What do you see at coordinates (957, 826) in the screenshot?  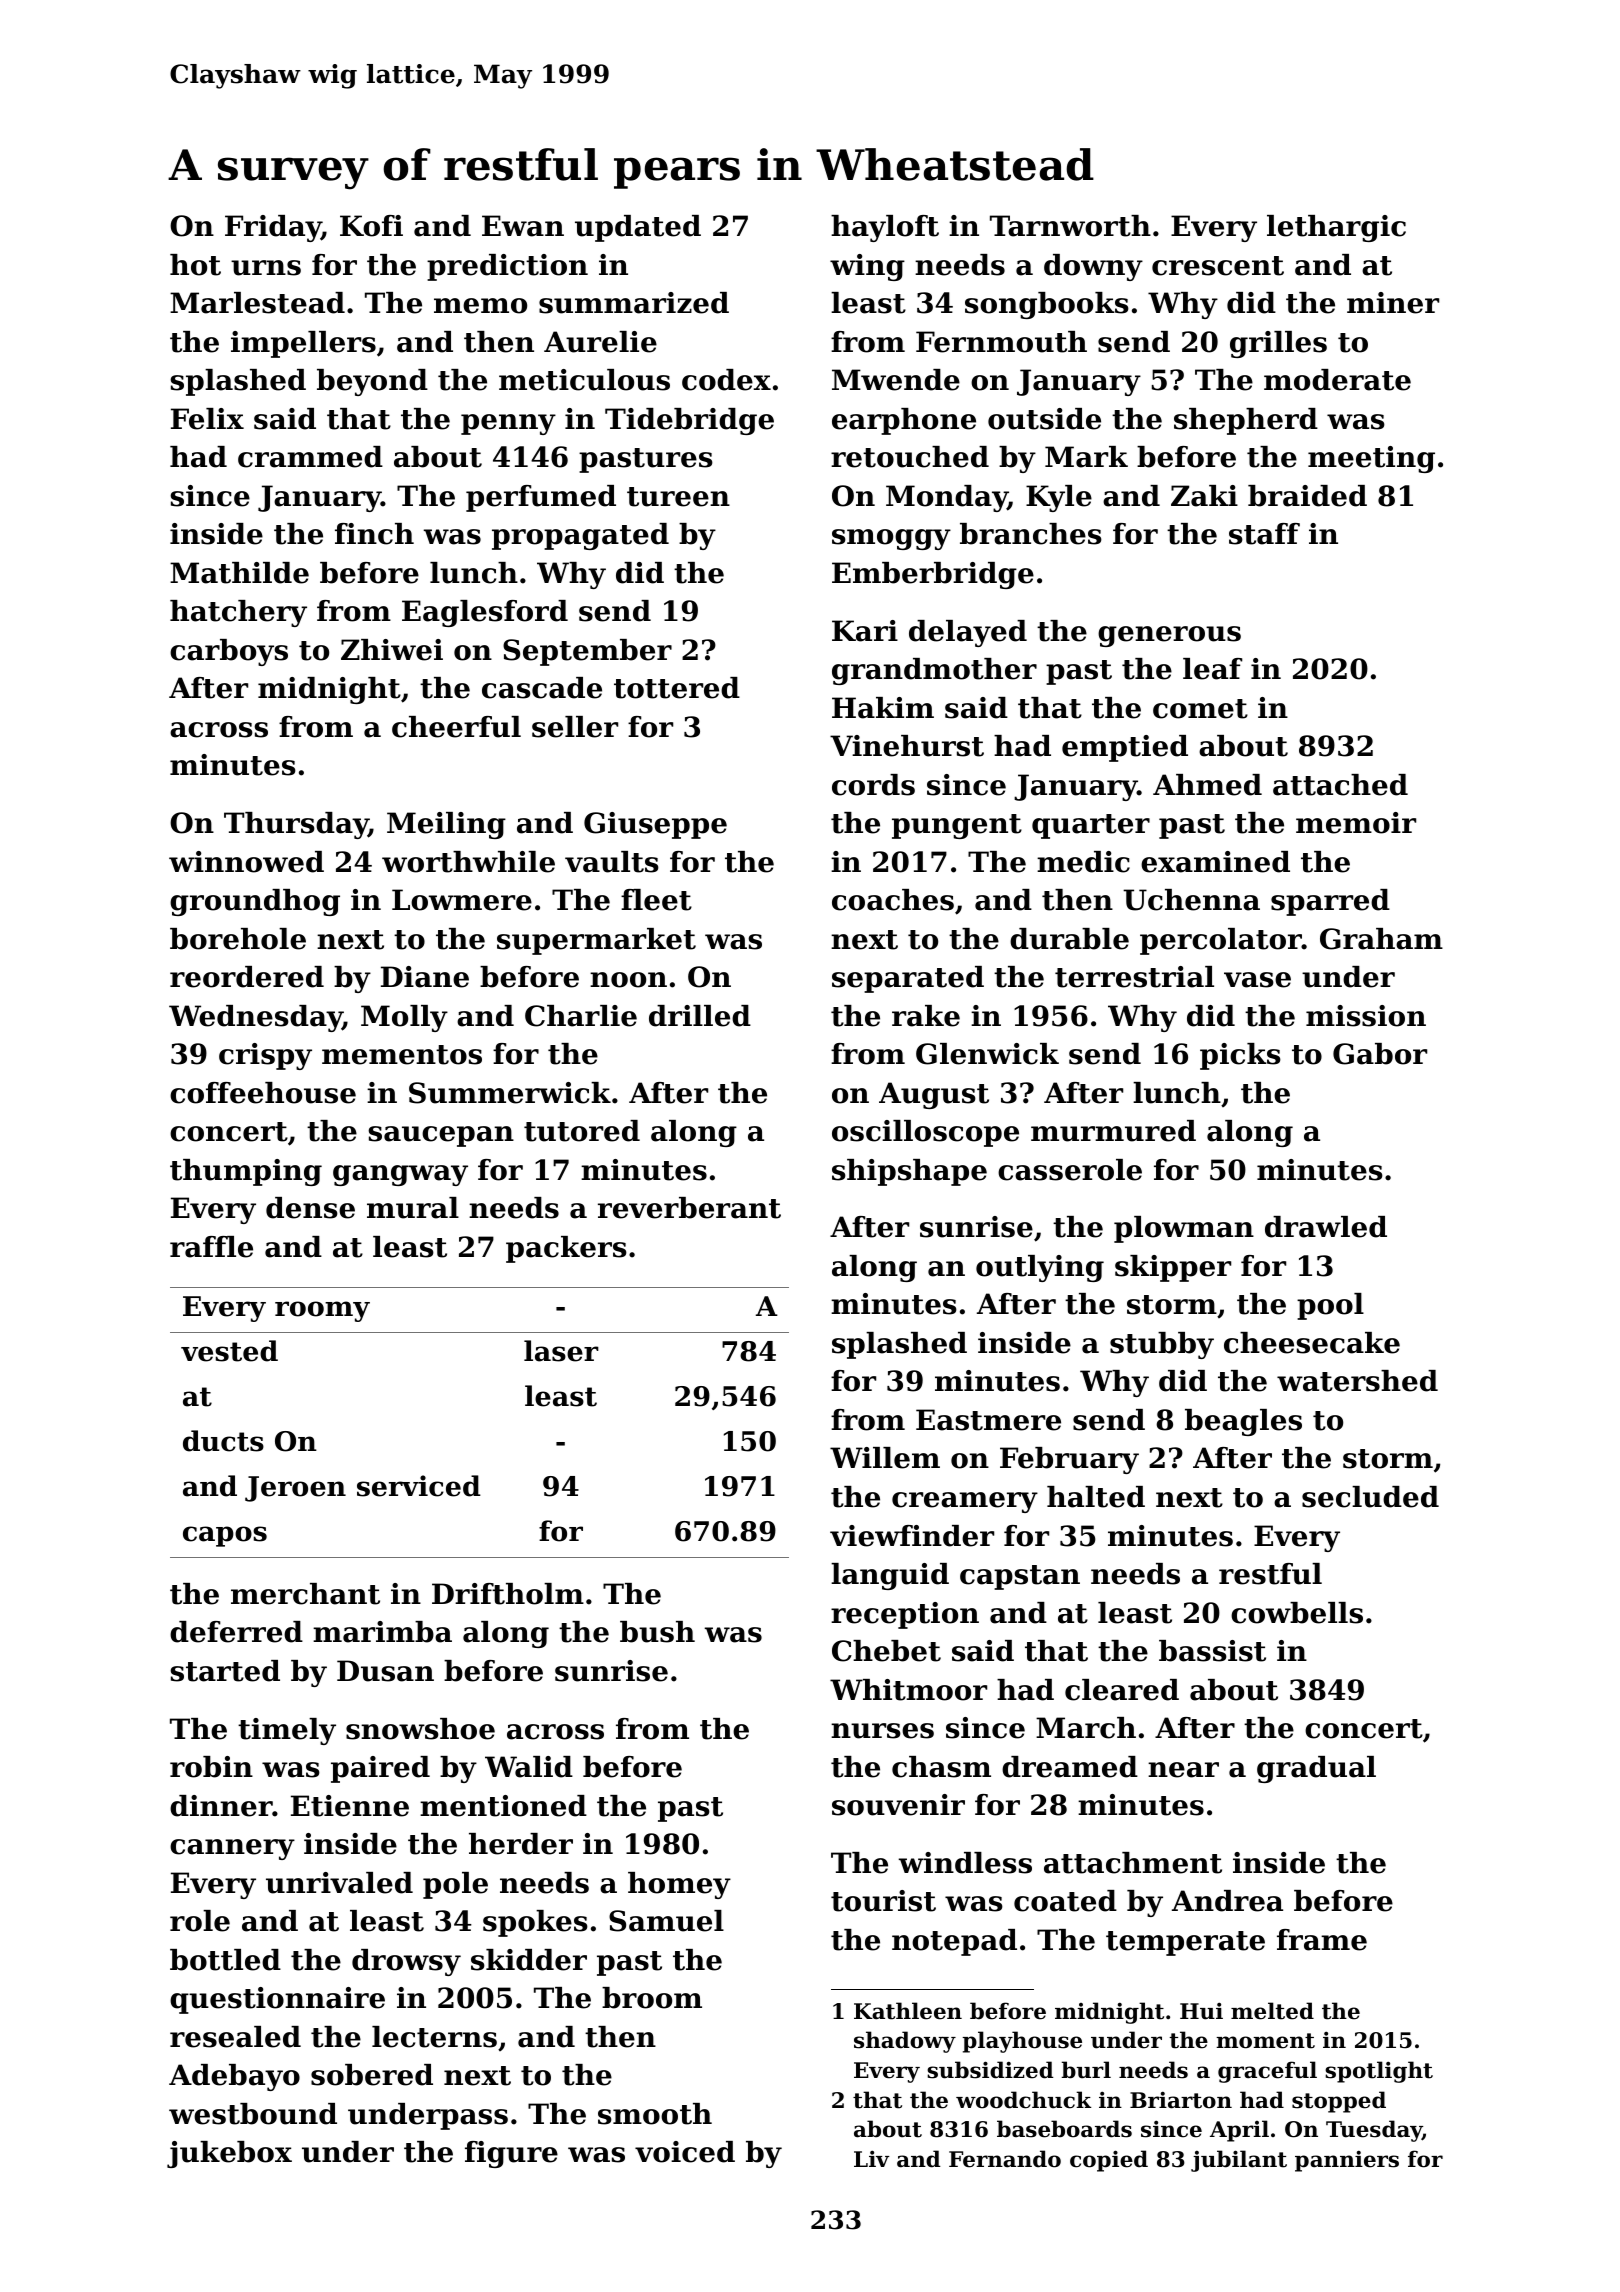 I see `pungent` at bounding box center [957, 826].
